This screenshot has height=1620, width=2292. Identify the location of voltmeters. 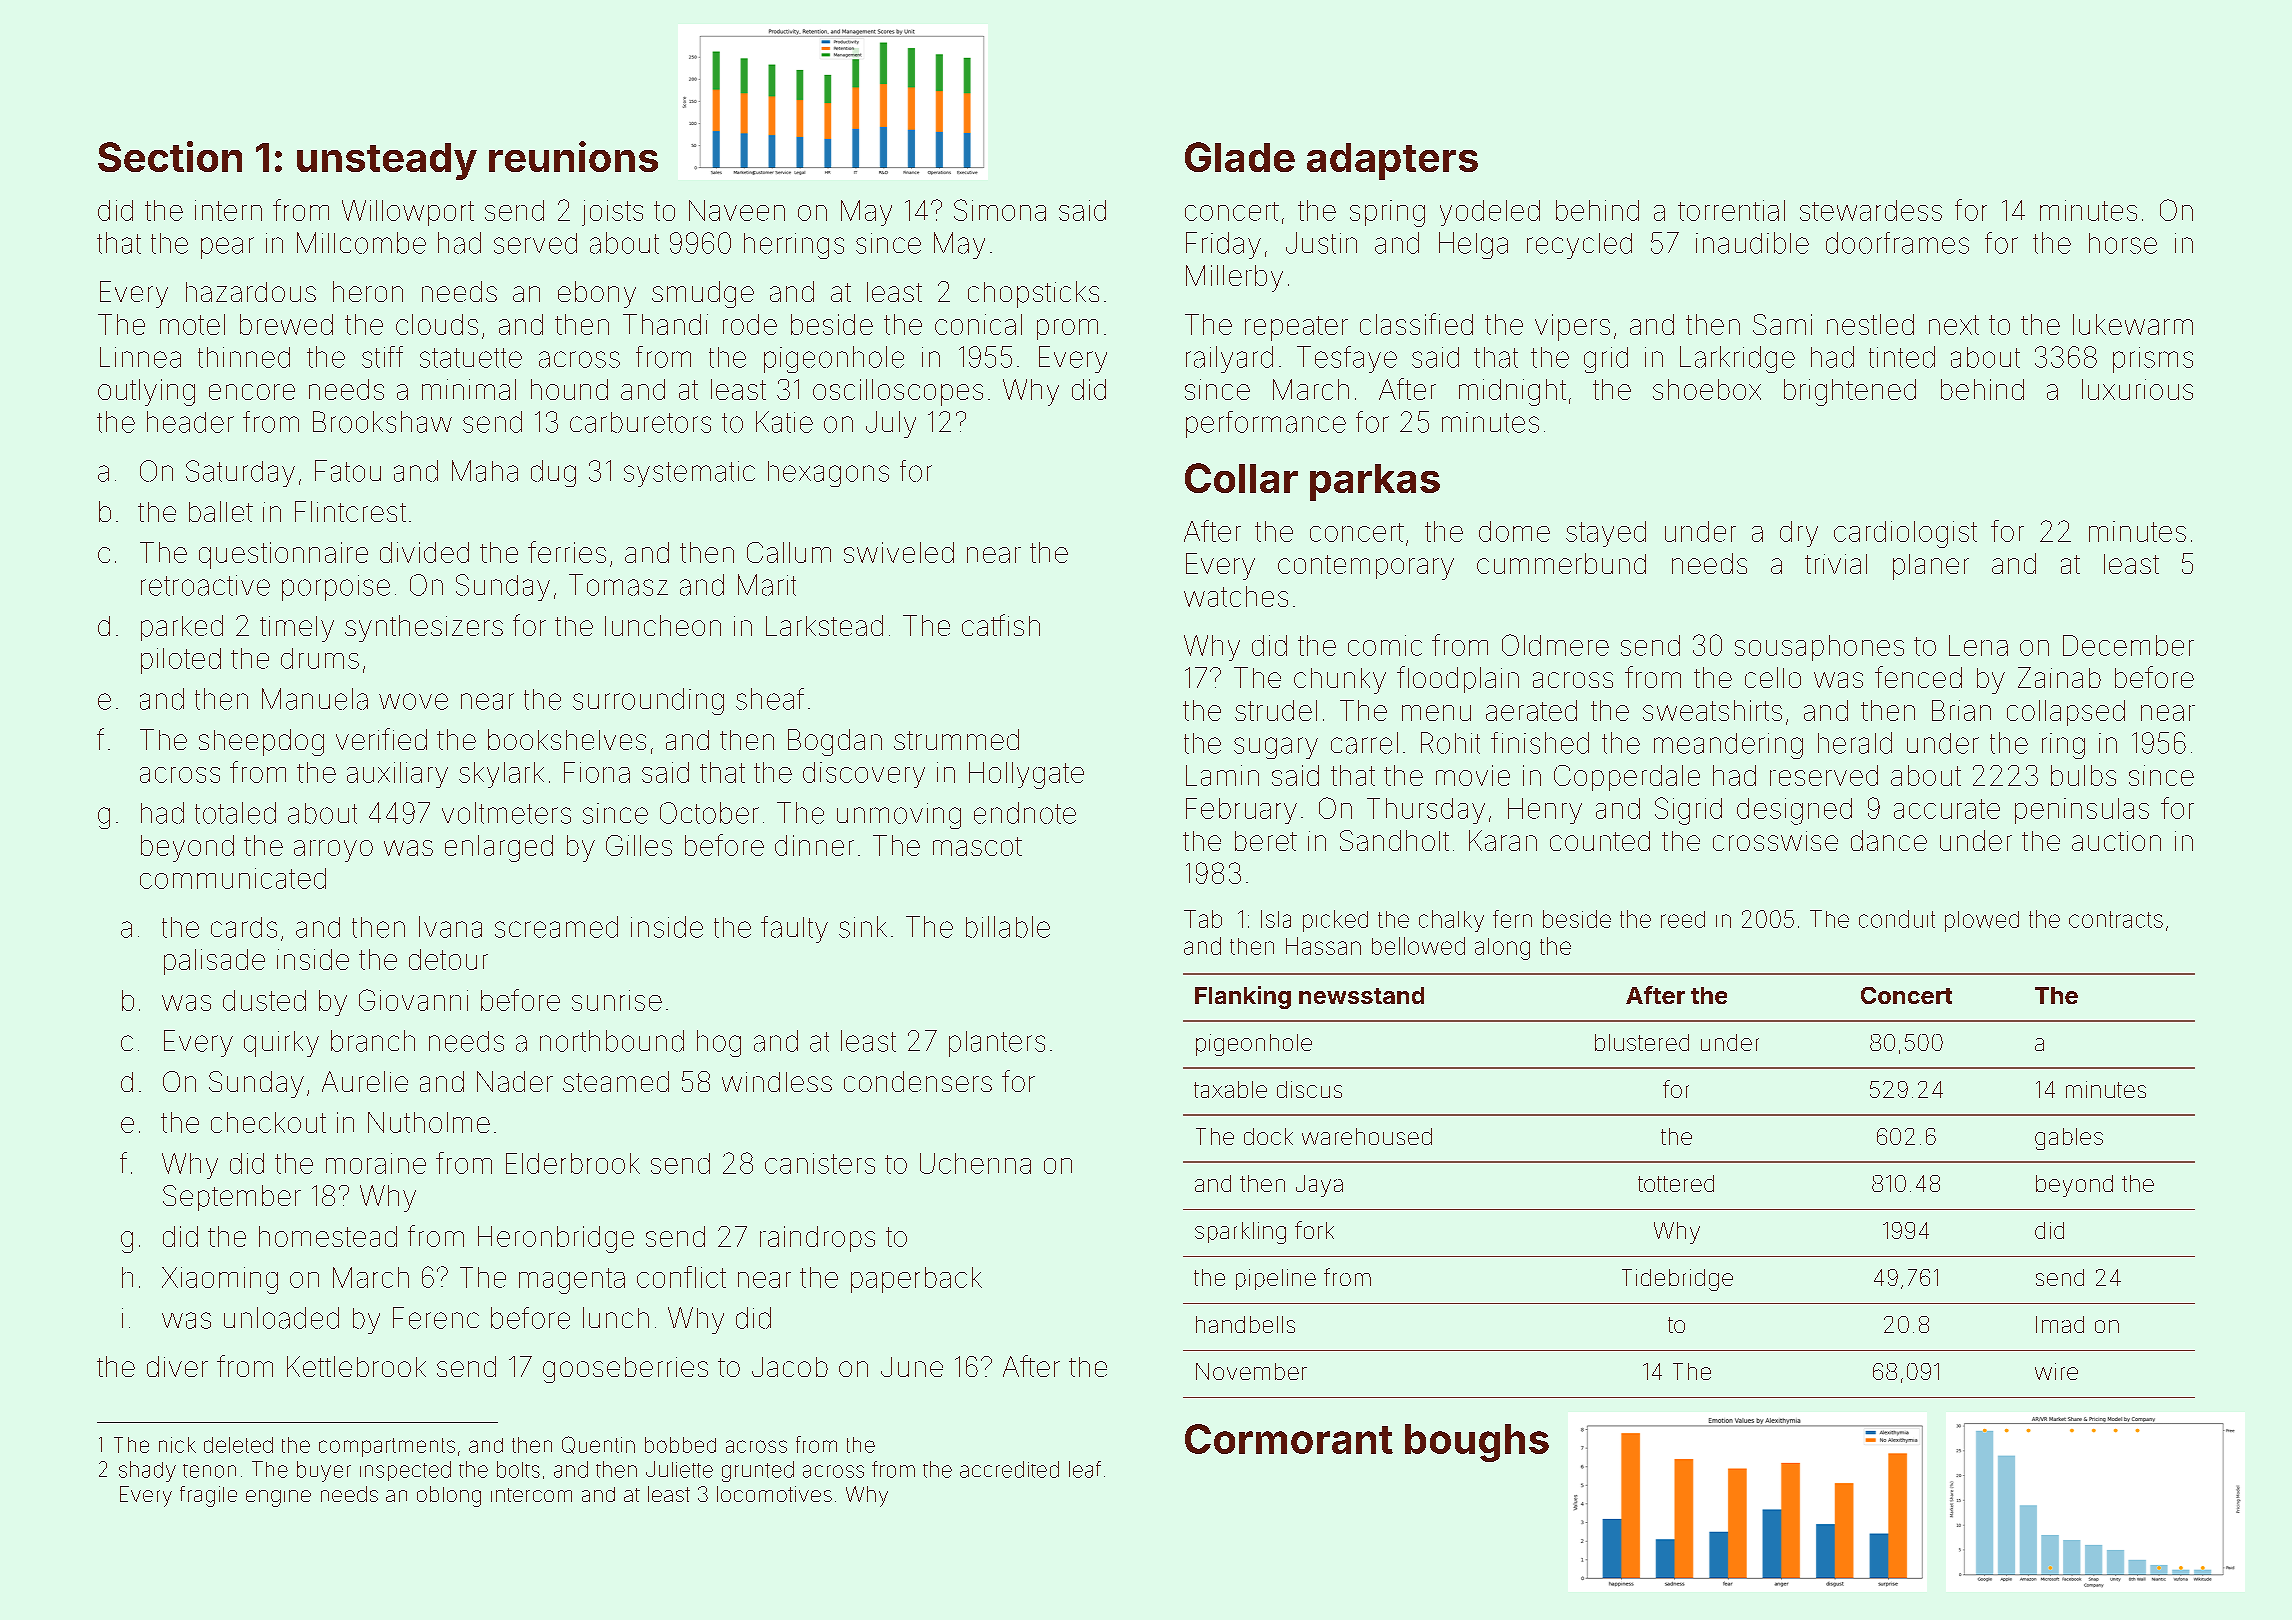
(506, 813).
